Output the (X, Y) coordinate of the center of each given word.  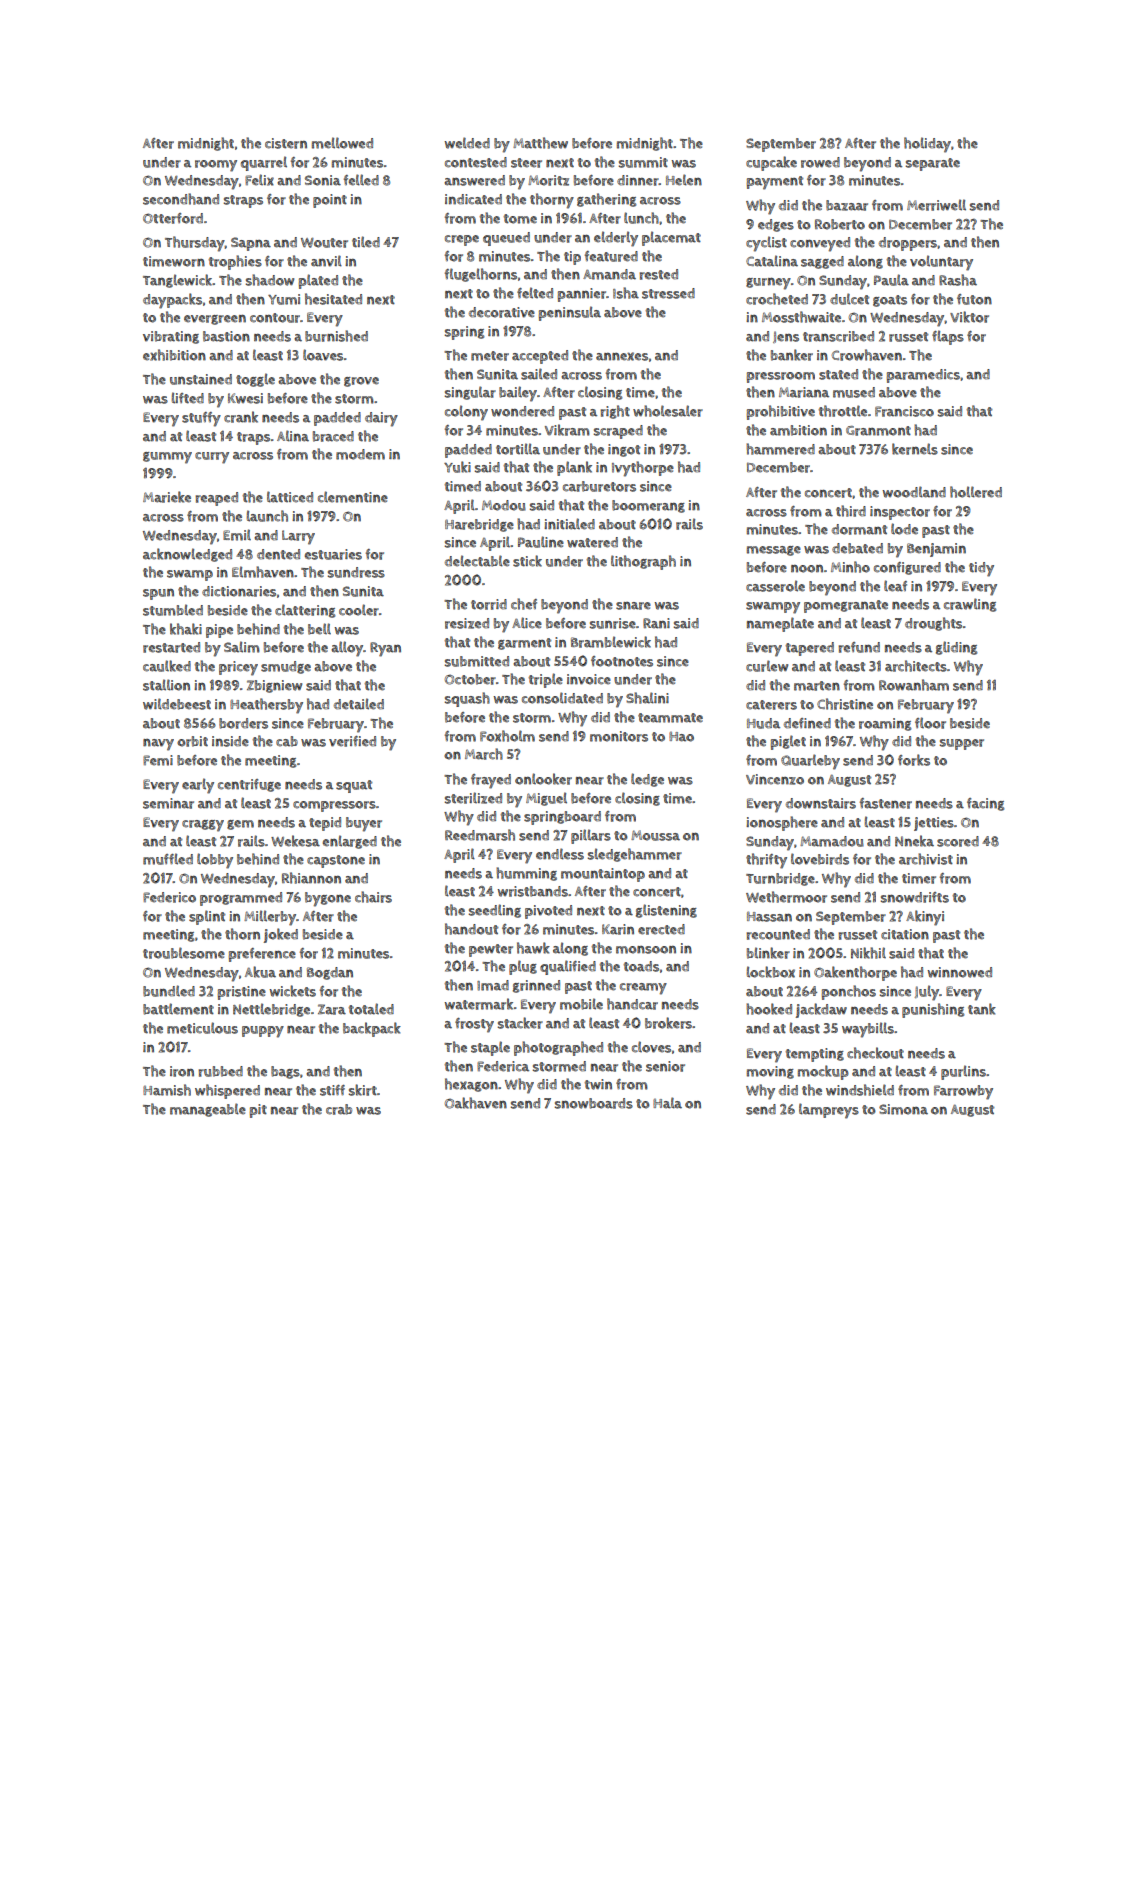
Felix (259, 180)
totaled (371, 1009)
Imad (493, 985)
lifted (188, 398)
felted (535, 293)
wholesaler (668, 411)
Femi (158, 760)
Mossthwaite (801, 317)
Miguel (546, 799)
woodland (914, 492)
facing (985, 804)
